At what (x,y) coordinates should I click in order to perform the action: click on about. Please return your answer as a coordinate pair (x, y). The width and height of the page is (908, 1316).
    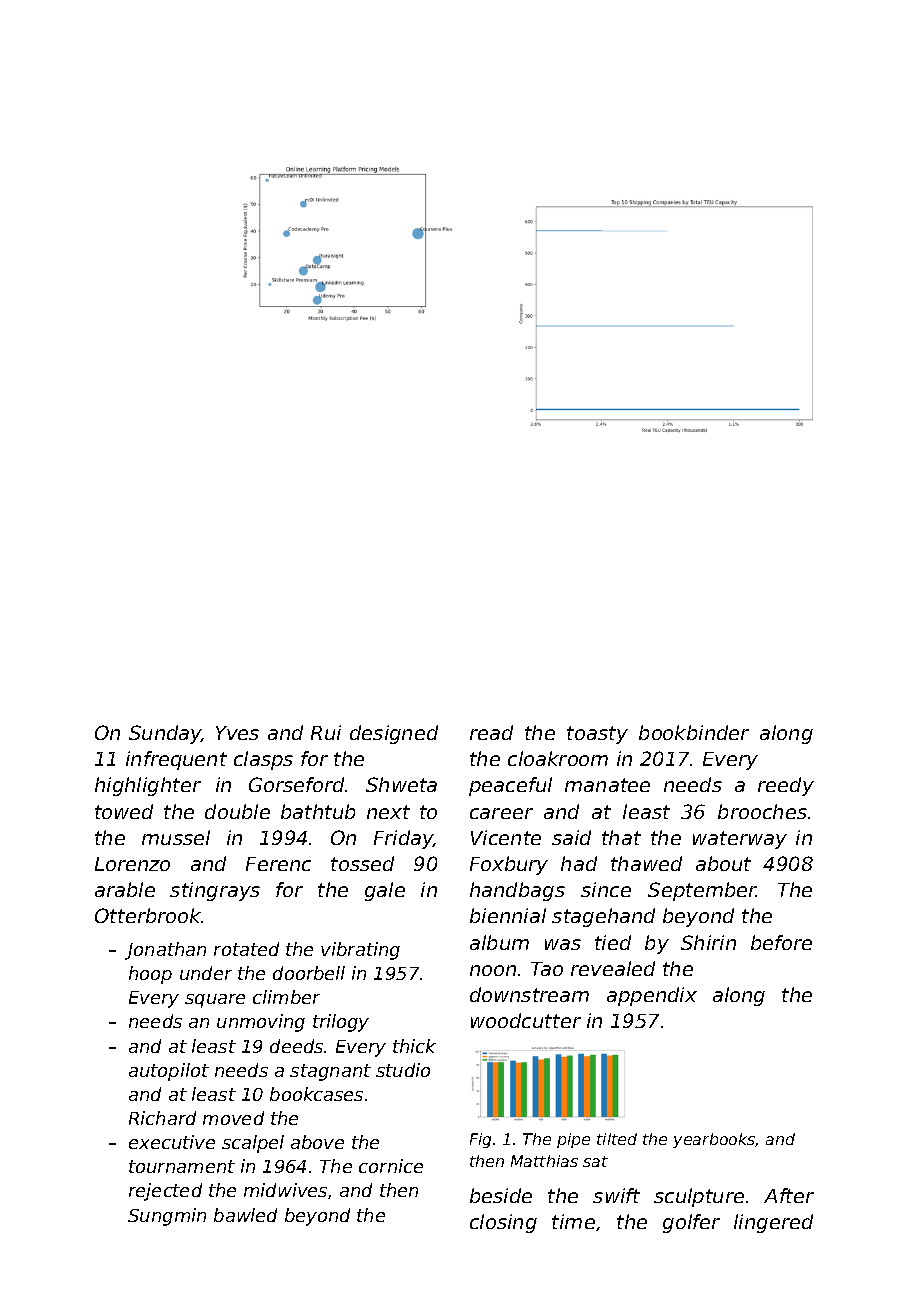
    Looking at the image, I should click on (723, 863).
